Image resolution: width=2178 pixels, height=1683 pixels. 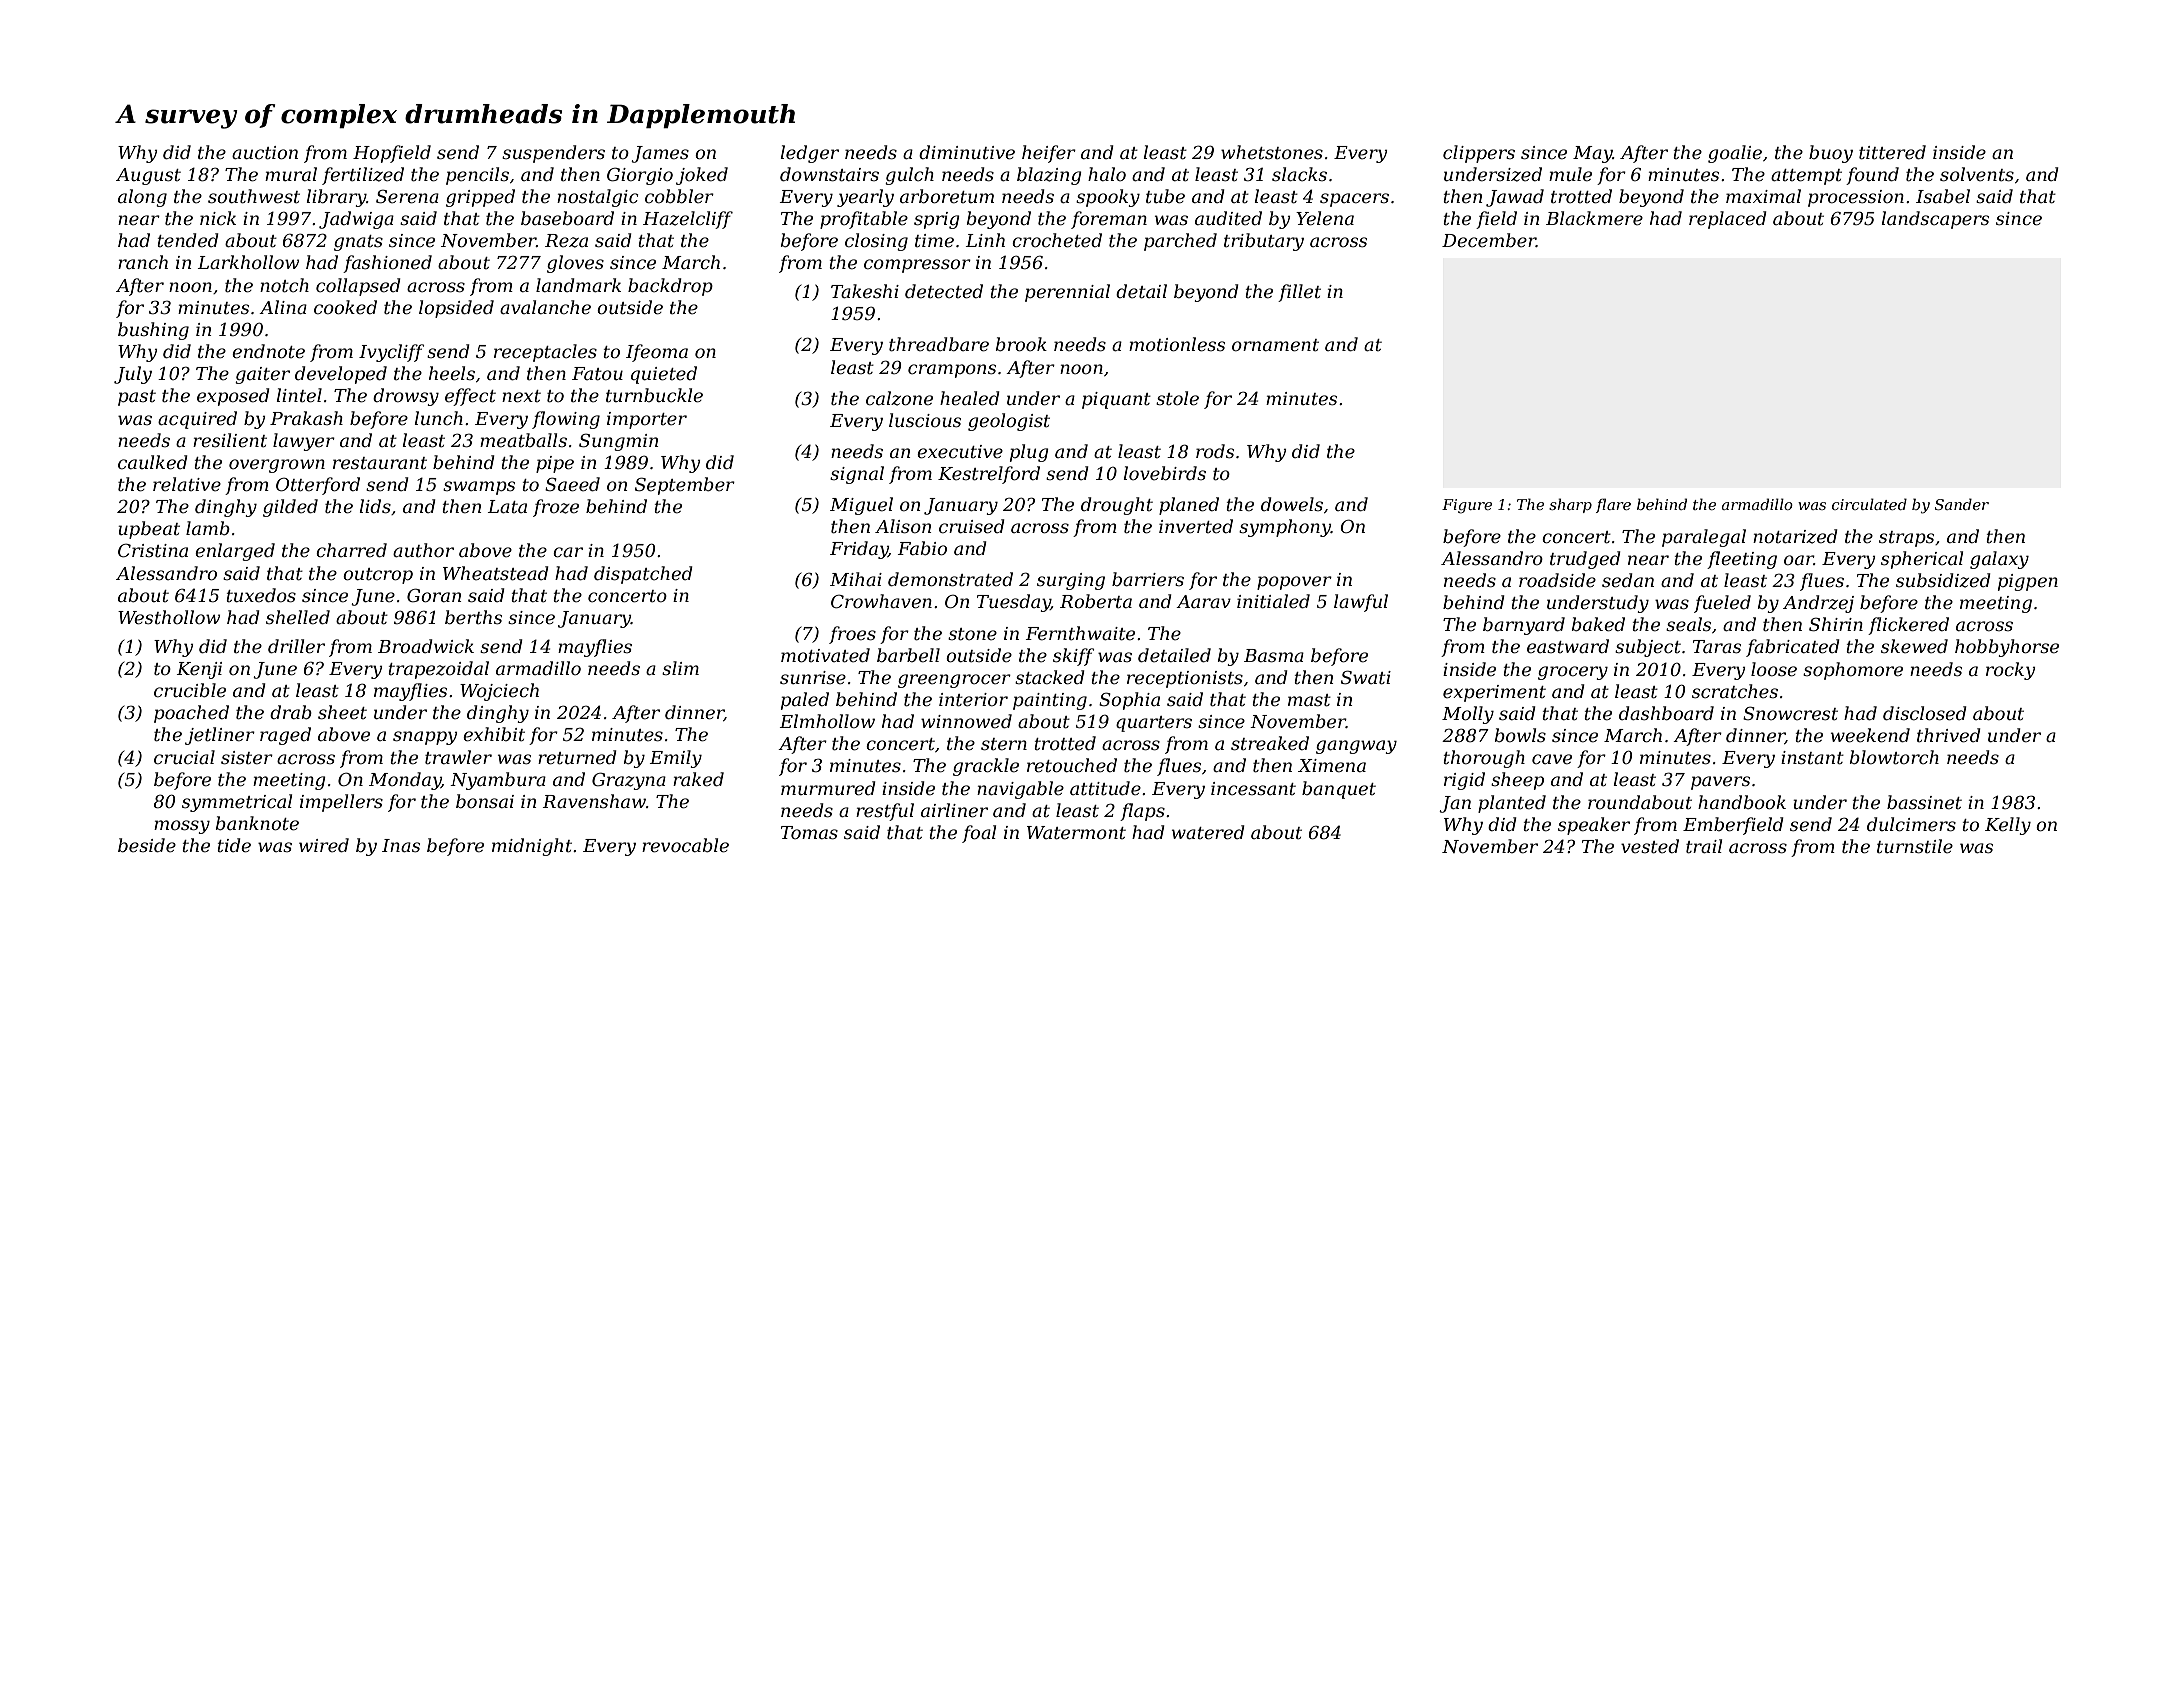 What do you see at coordinates (972, 526) in the screenshot?
I see `cruised` at bounding box center [972, 526].
